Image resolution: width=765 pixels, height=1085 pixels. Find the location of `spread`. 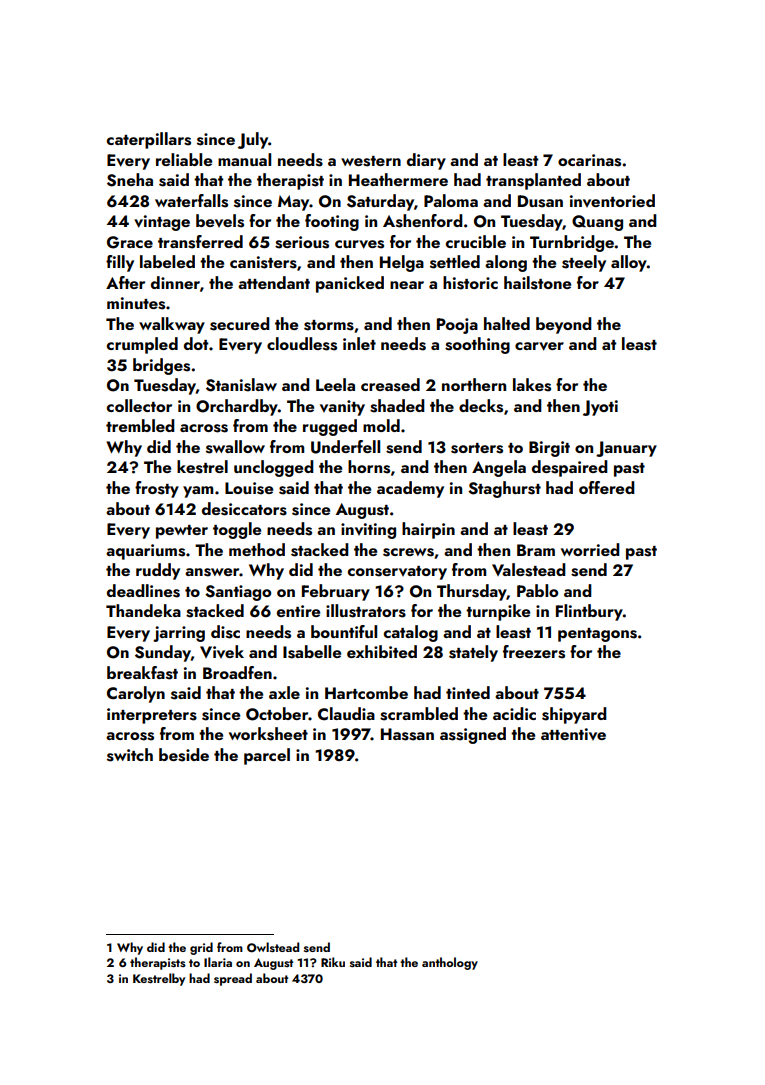

spread is located at coordinates (233, 979).
